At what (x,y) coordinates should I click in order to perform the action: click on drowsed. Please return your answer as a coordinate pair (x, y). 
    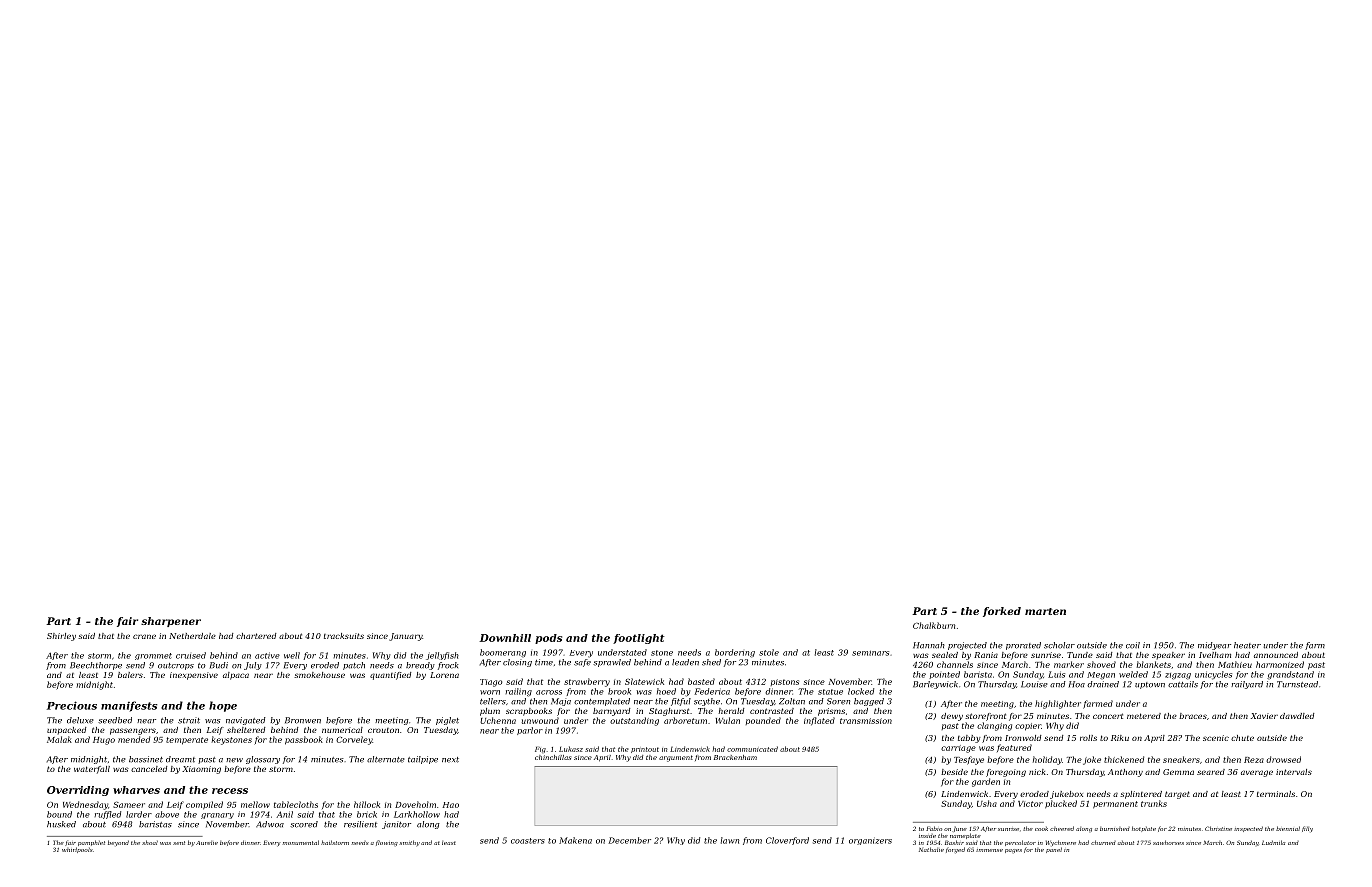
    Looking at the image, I should click on (1283, 759).
